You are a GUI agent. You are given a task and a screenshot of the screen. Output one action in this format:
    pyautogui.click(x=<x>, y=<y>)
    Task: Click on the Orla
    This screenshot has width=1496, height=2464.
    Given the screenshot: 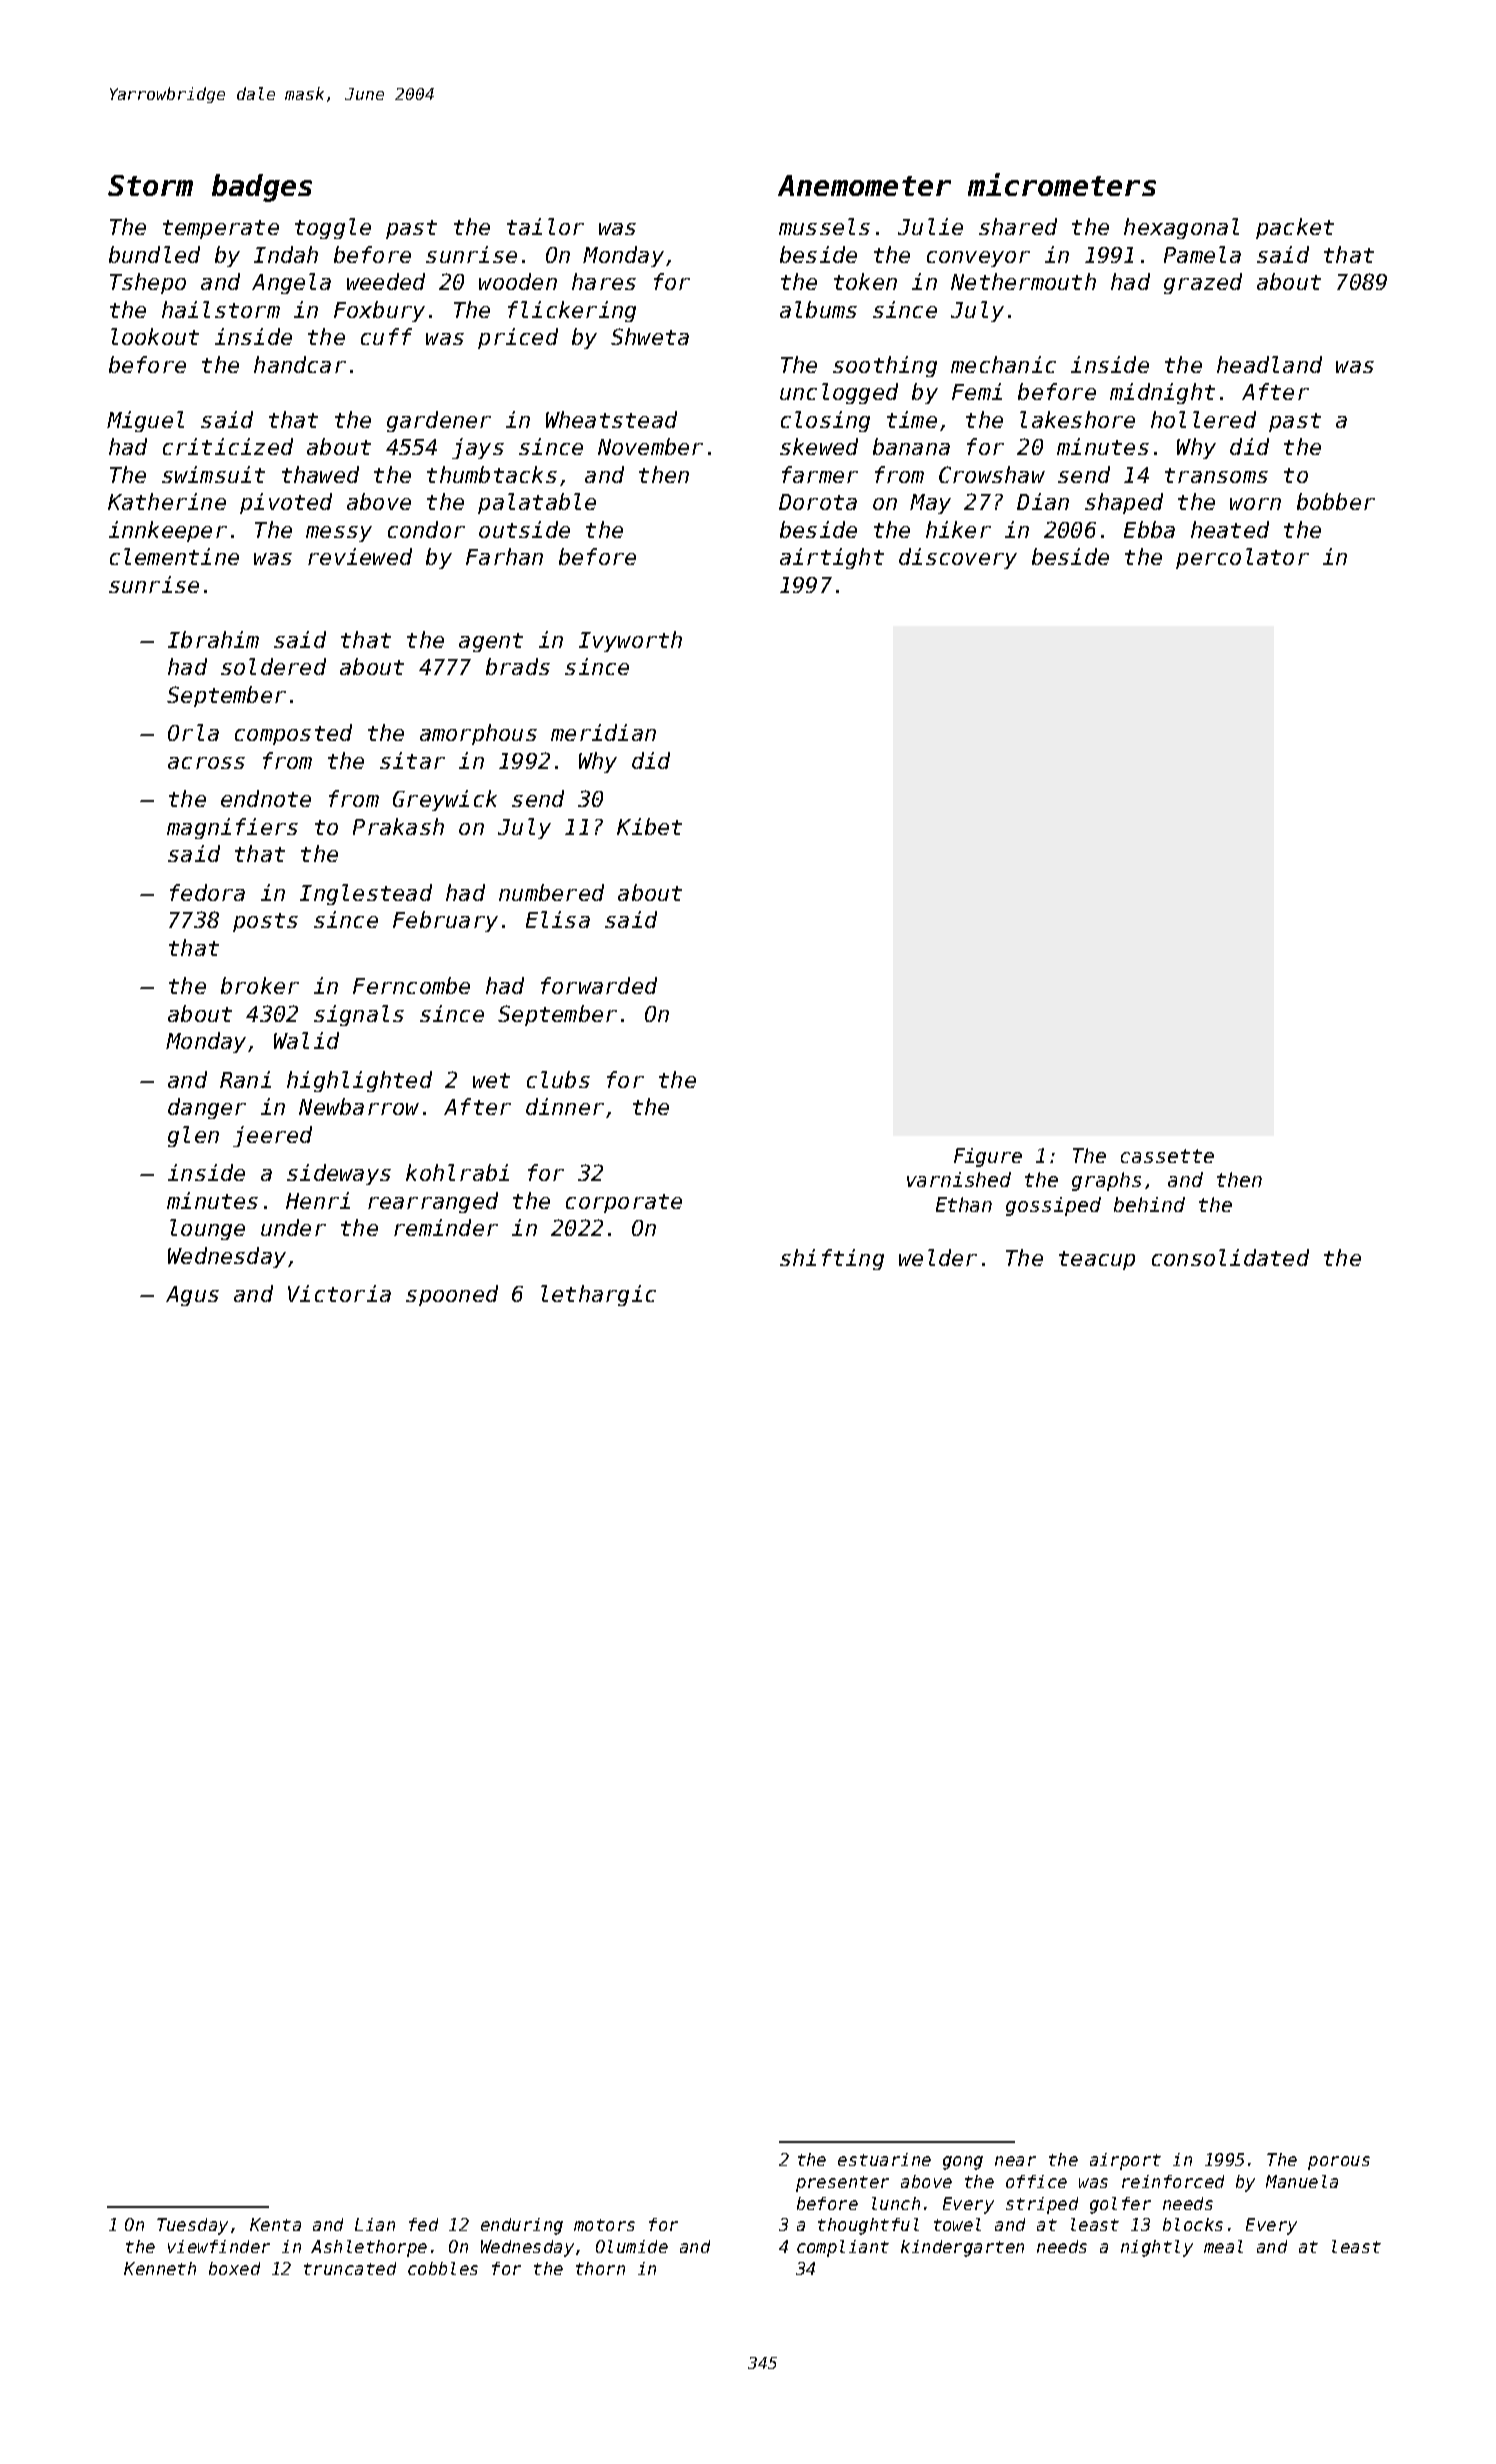 What is the action you would take?
    pyautogui.click(x=193, y=732)
